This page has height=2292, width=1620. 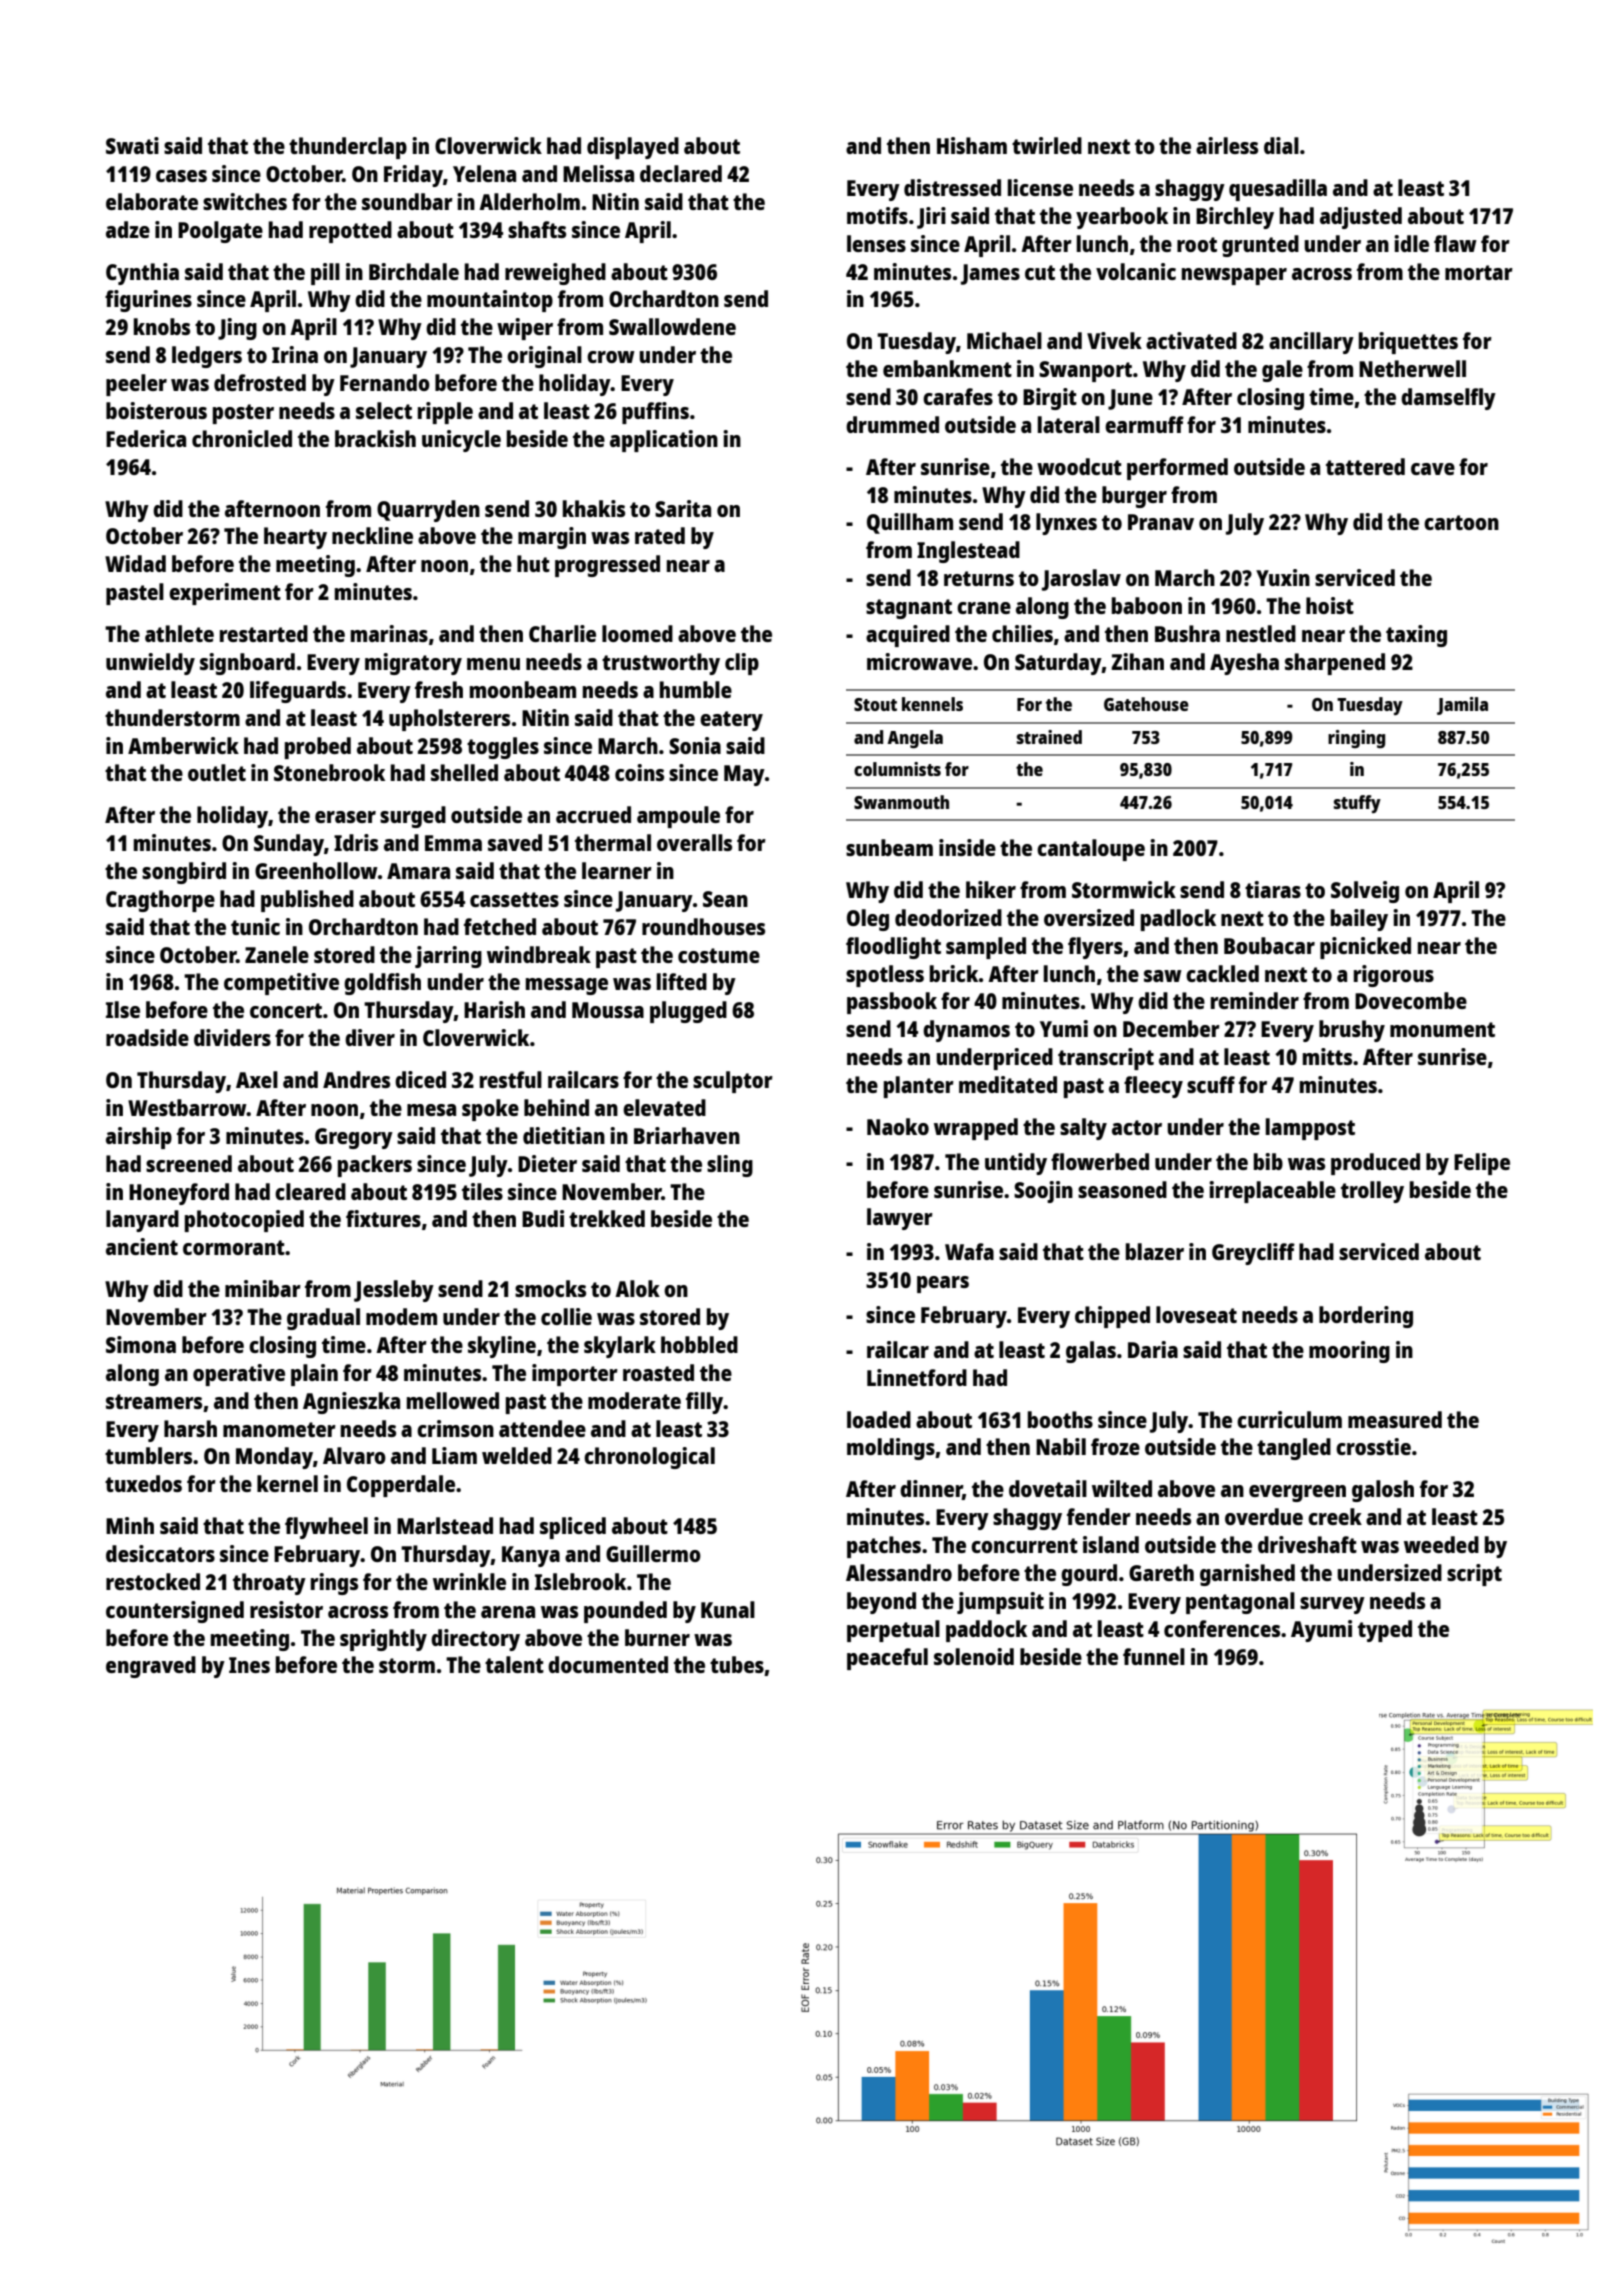 What do you see at coordinates (334, 1584) in the page?
I see `rings` at bounding box center [334, 1584].
